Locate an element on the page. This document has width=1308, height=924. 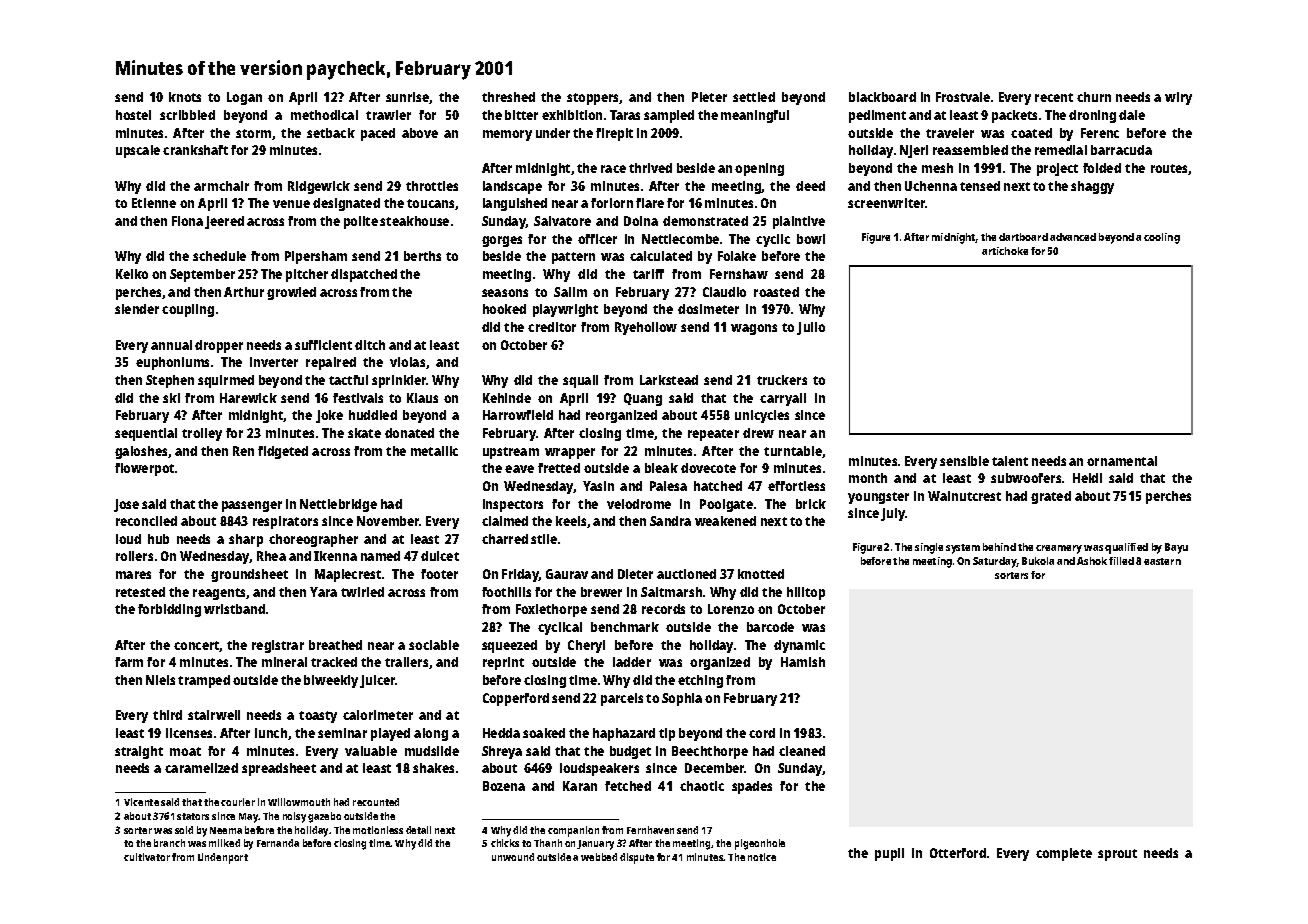
Jose is located at coordinates (126, 505).
